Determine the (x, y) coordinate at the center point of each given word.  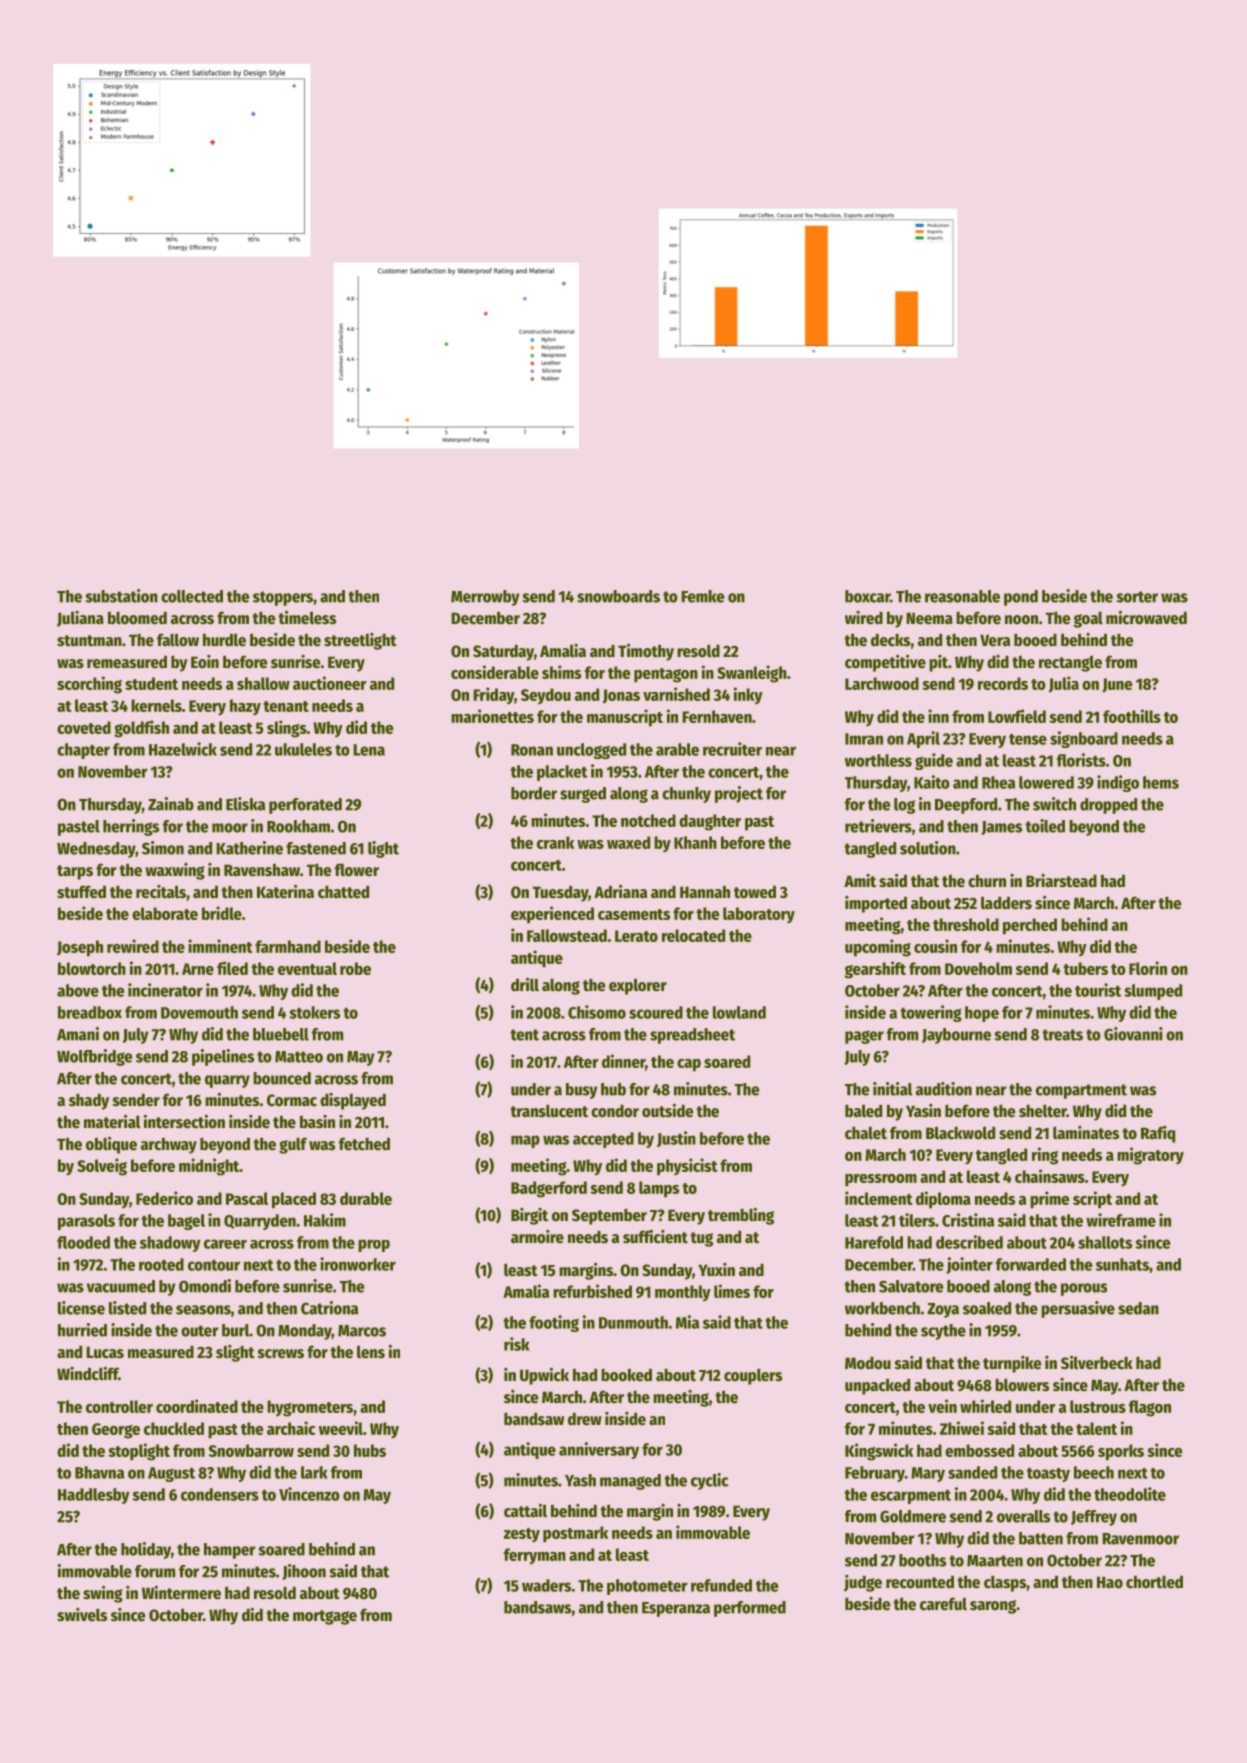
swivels (82, 1615)
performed (750, 1609)
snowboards (618, 596)
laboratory (759, 915)
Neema (929, 618)
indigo (1118, 783)
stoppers (283, 598)
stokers (314, 1012)
